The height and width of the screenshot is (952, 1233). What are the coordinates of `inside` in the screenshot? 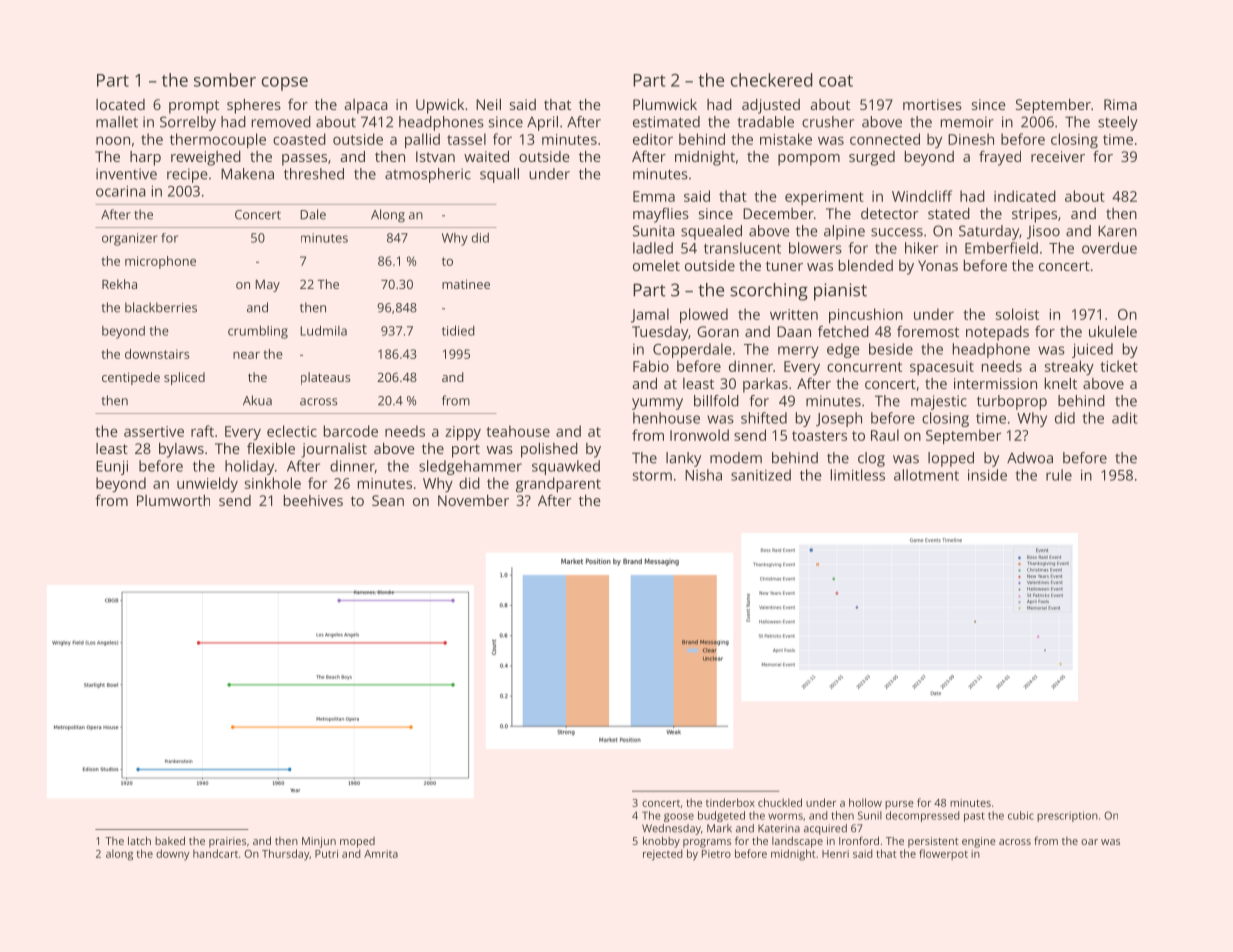 It's located at (987, 475).
